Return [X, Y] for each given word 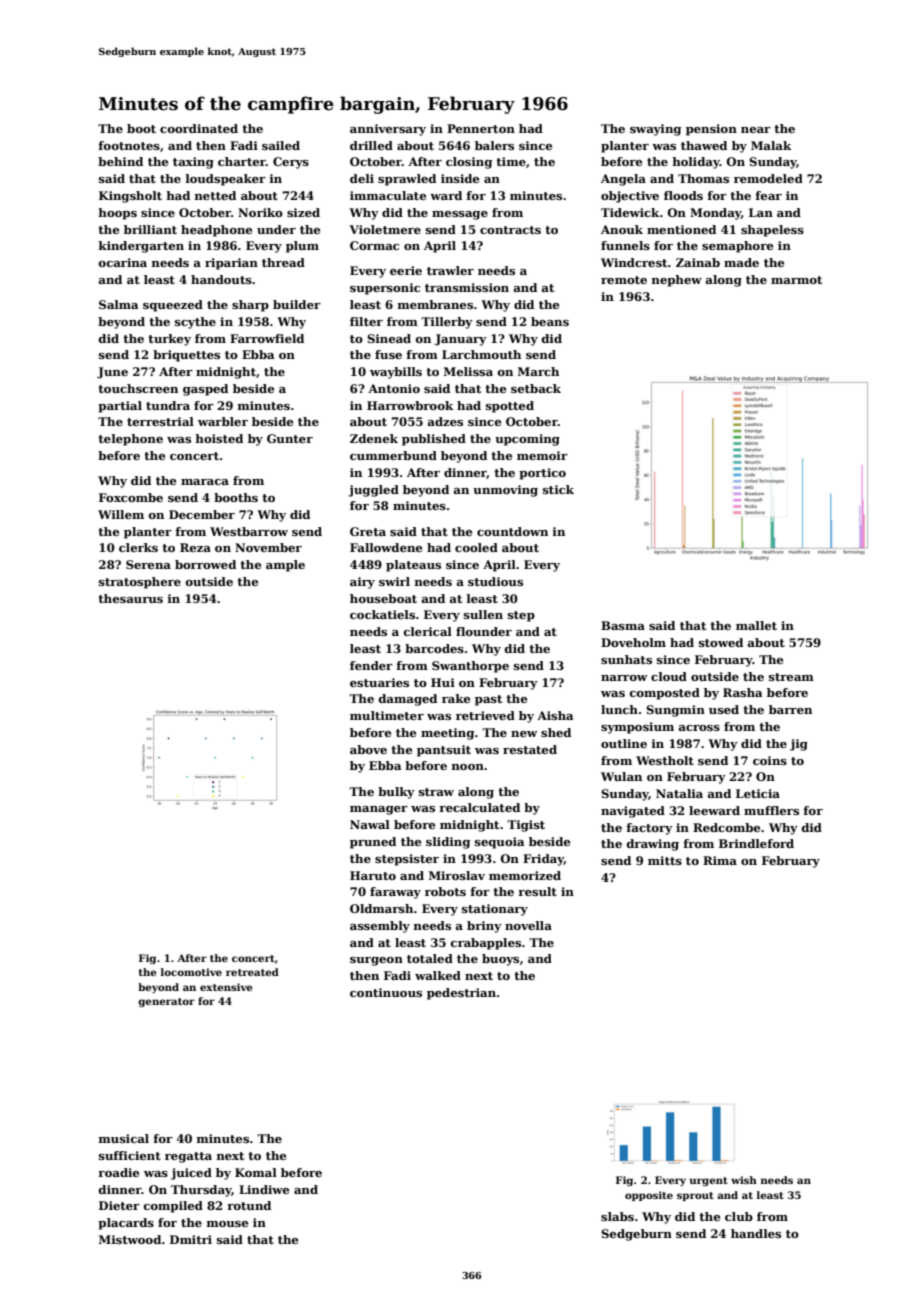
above [368, 749]
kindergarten [141, 247]
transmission [467, 287]
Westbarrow [249, 531]
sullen [483, 614]
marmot [796, 280]
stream [791, 677]
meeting [447, 734]
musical [123, 1138]
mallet [756, 625]
